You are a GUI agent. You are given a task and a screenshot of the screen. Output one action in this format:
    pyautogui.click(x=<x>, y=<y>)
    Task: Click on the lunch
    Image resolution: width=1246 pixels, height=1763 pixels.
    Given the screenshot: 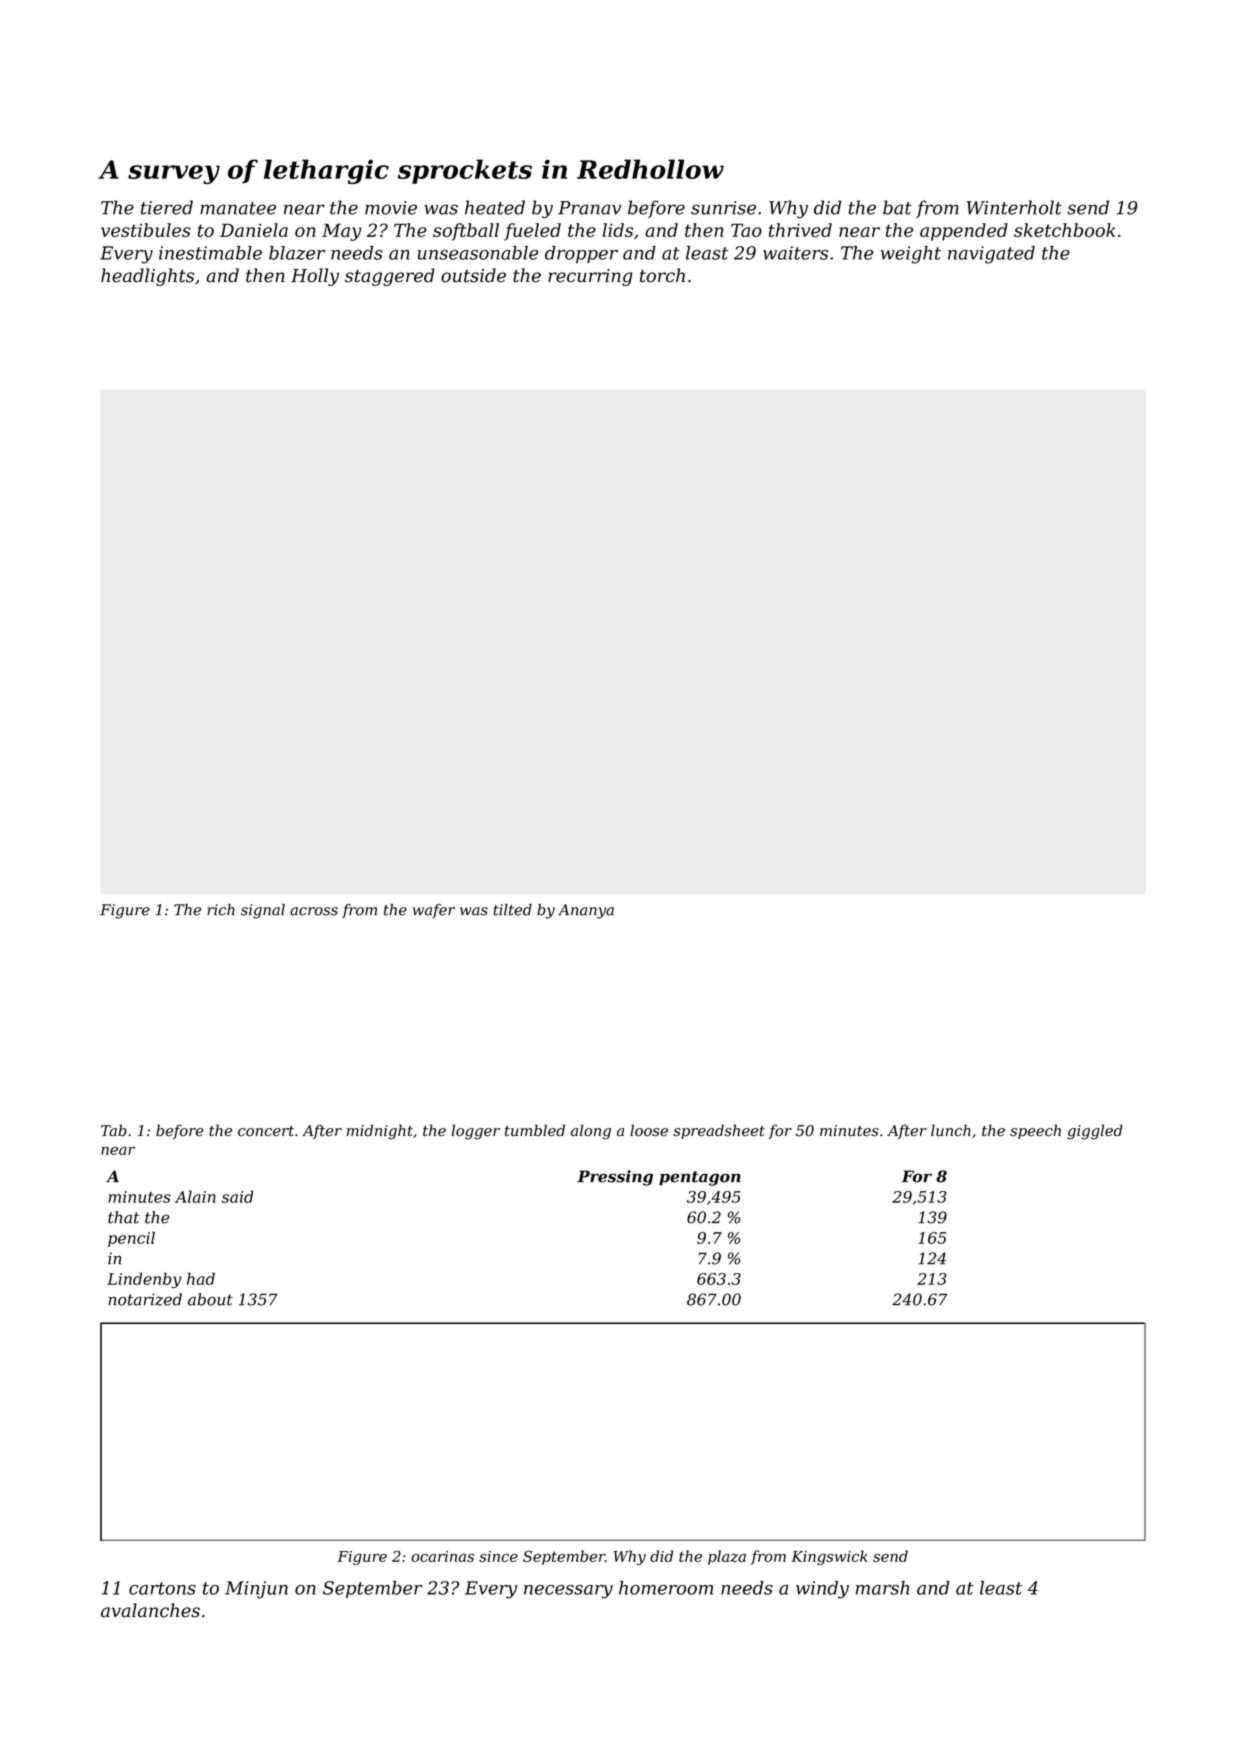 What is the action you would take?
    pyautogui.click(x=951, y=1130)
